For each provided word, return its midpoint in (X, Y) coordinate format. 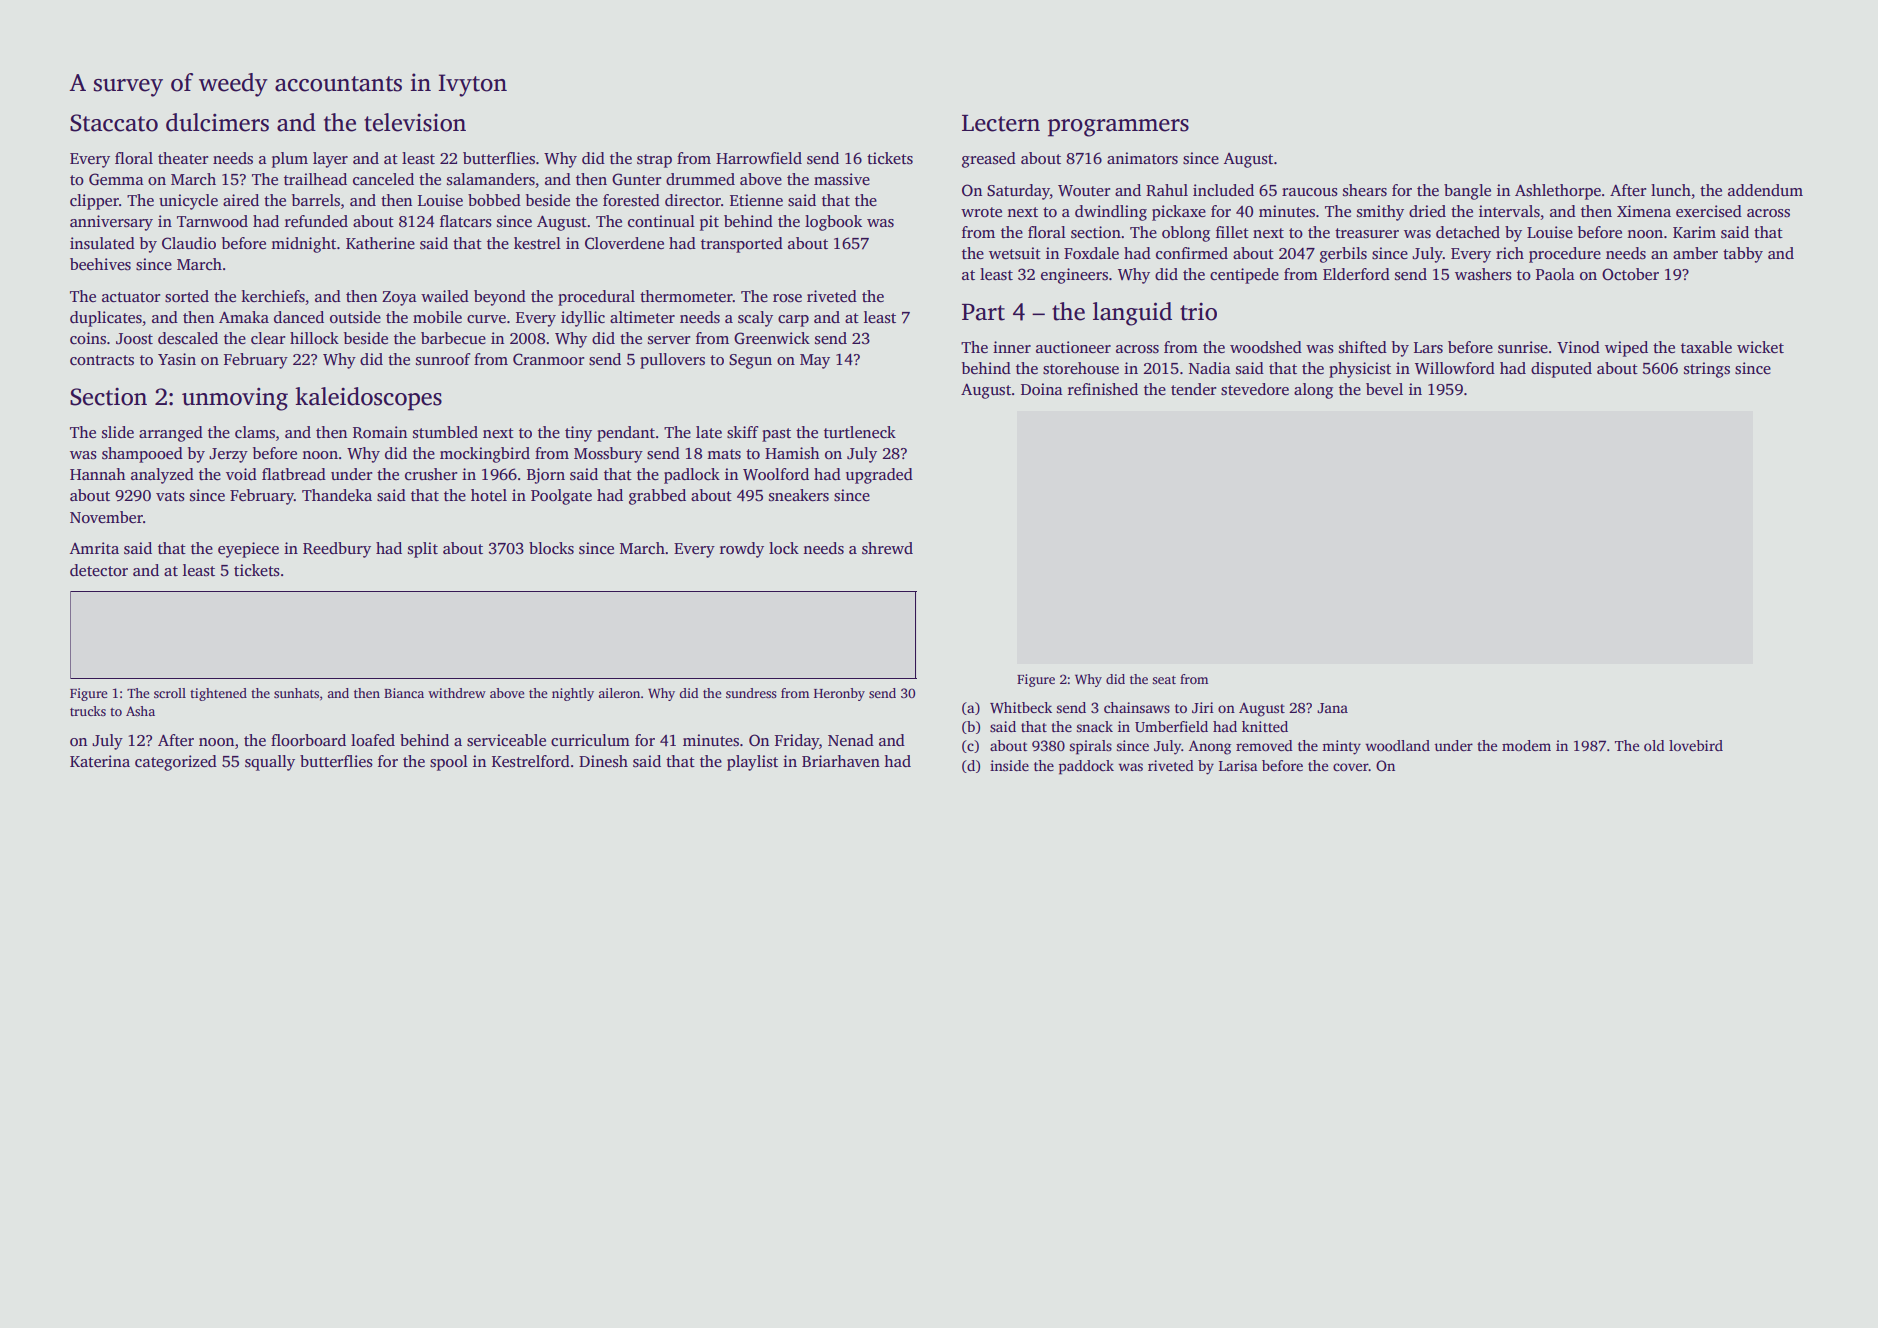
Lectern (1001, 123)
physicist (1360, 370)
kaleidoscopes (368, 399)
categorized (176, 763)
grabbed (657, 497)
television (415, 122)
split (423, 550)
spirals (1091, 747)
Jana (1332, 708)
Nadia (1210, 368)
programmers (1118, 128)
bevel (1384, 389)
